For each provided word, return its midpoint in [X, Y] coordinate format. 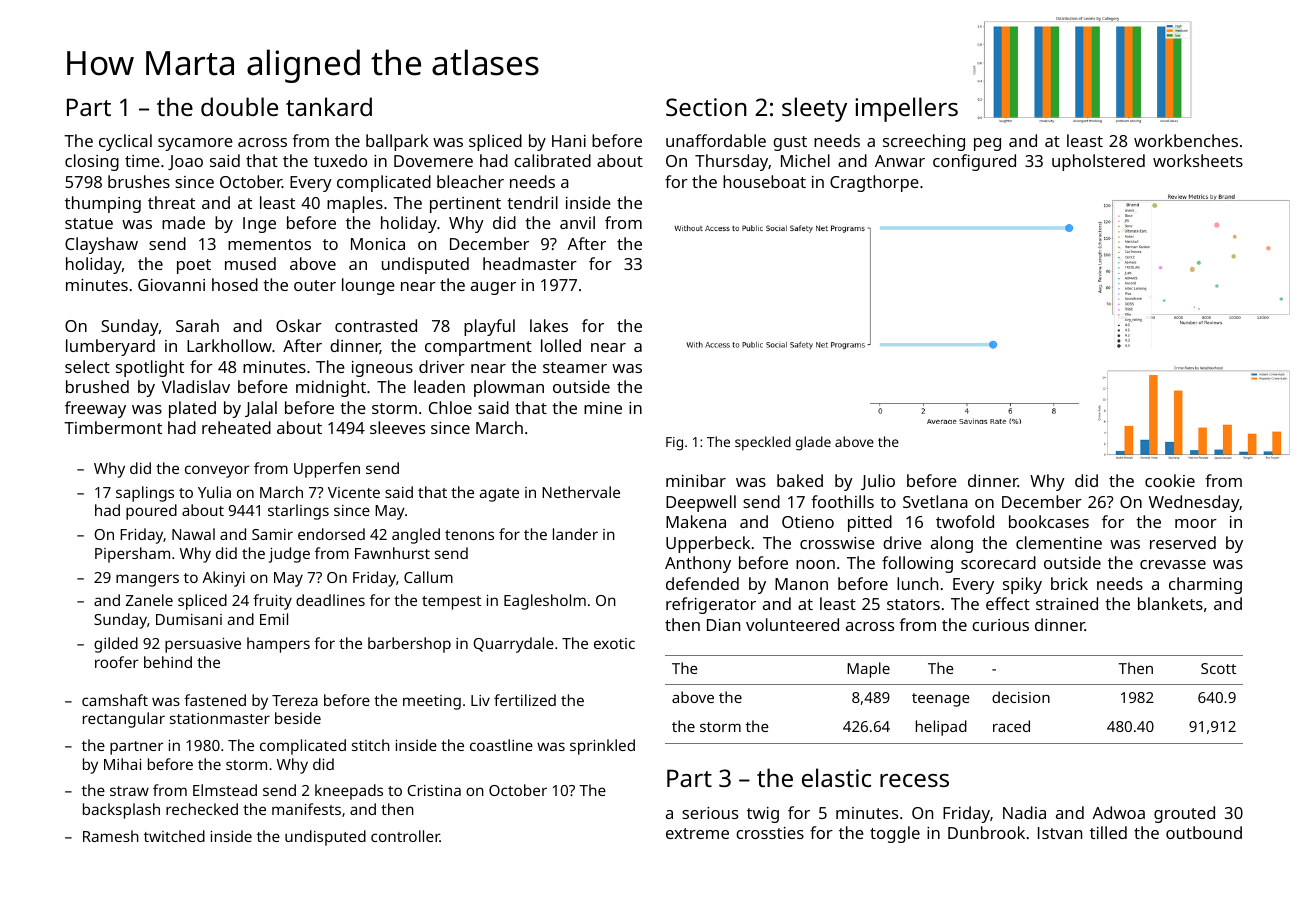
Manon [801, 584]
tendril [532, 202]
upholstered [1098, 162]
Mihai [122, 764]
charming [1205, 585]
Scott [1218, 668]
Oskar [299, 325]
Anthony [698, 564]
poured [151, 512]
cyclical [125, 142]
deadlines [330, 600]
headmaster [530, 263]
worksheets [1198, 160]
